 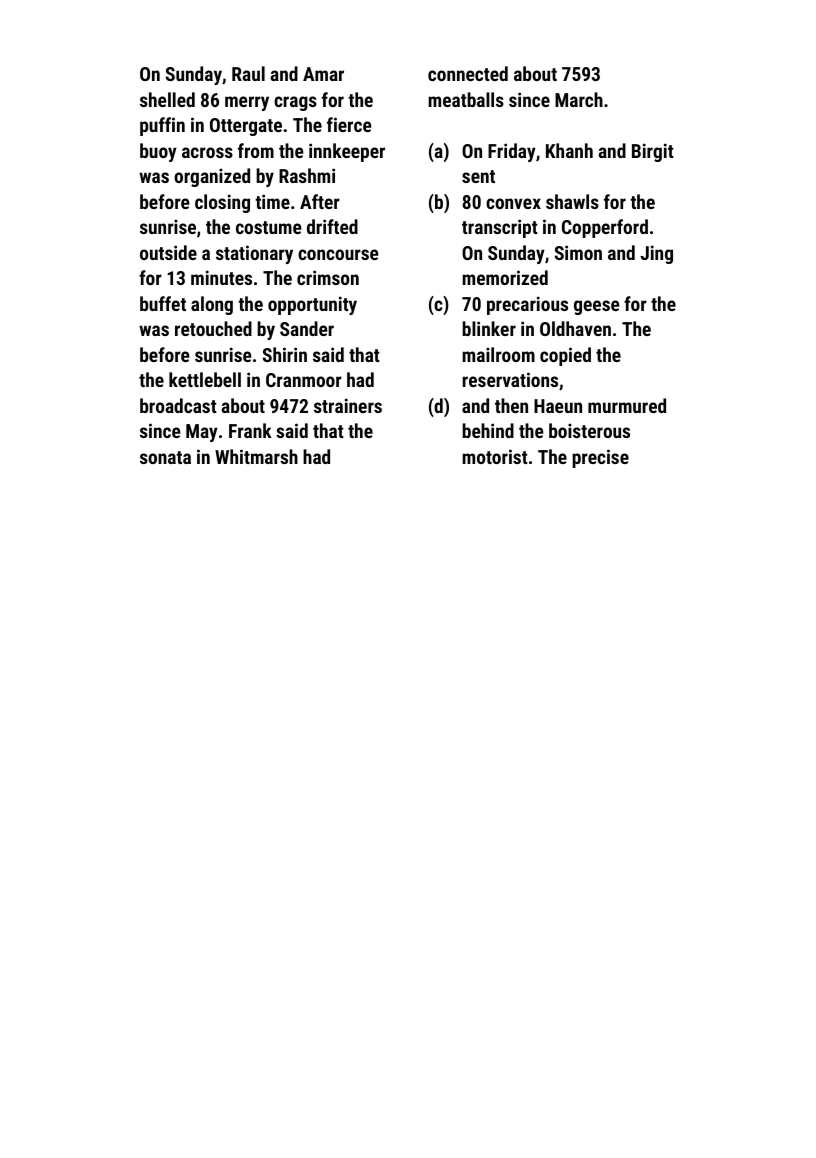 What do you see at coordinates (246, 127) in the page?
I see `Ottergate` at bounding box center [246, 127].
